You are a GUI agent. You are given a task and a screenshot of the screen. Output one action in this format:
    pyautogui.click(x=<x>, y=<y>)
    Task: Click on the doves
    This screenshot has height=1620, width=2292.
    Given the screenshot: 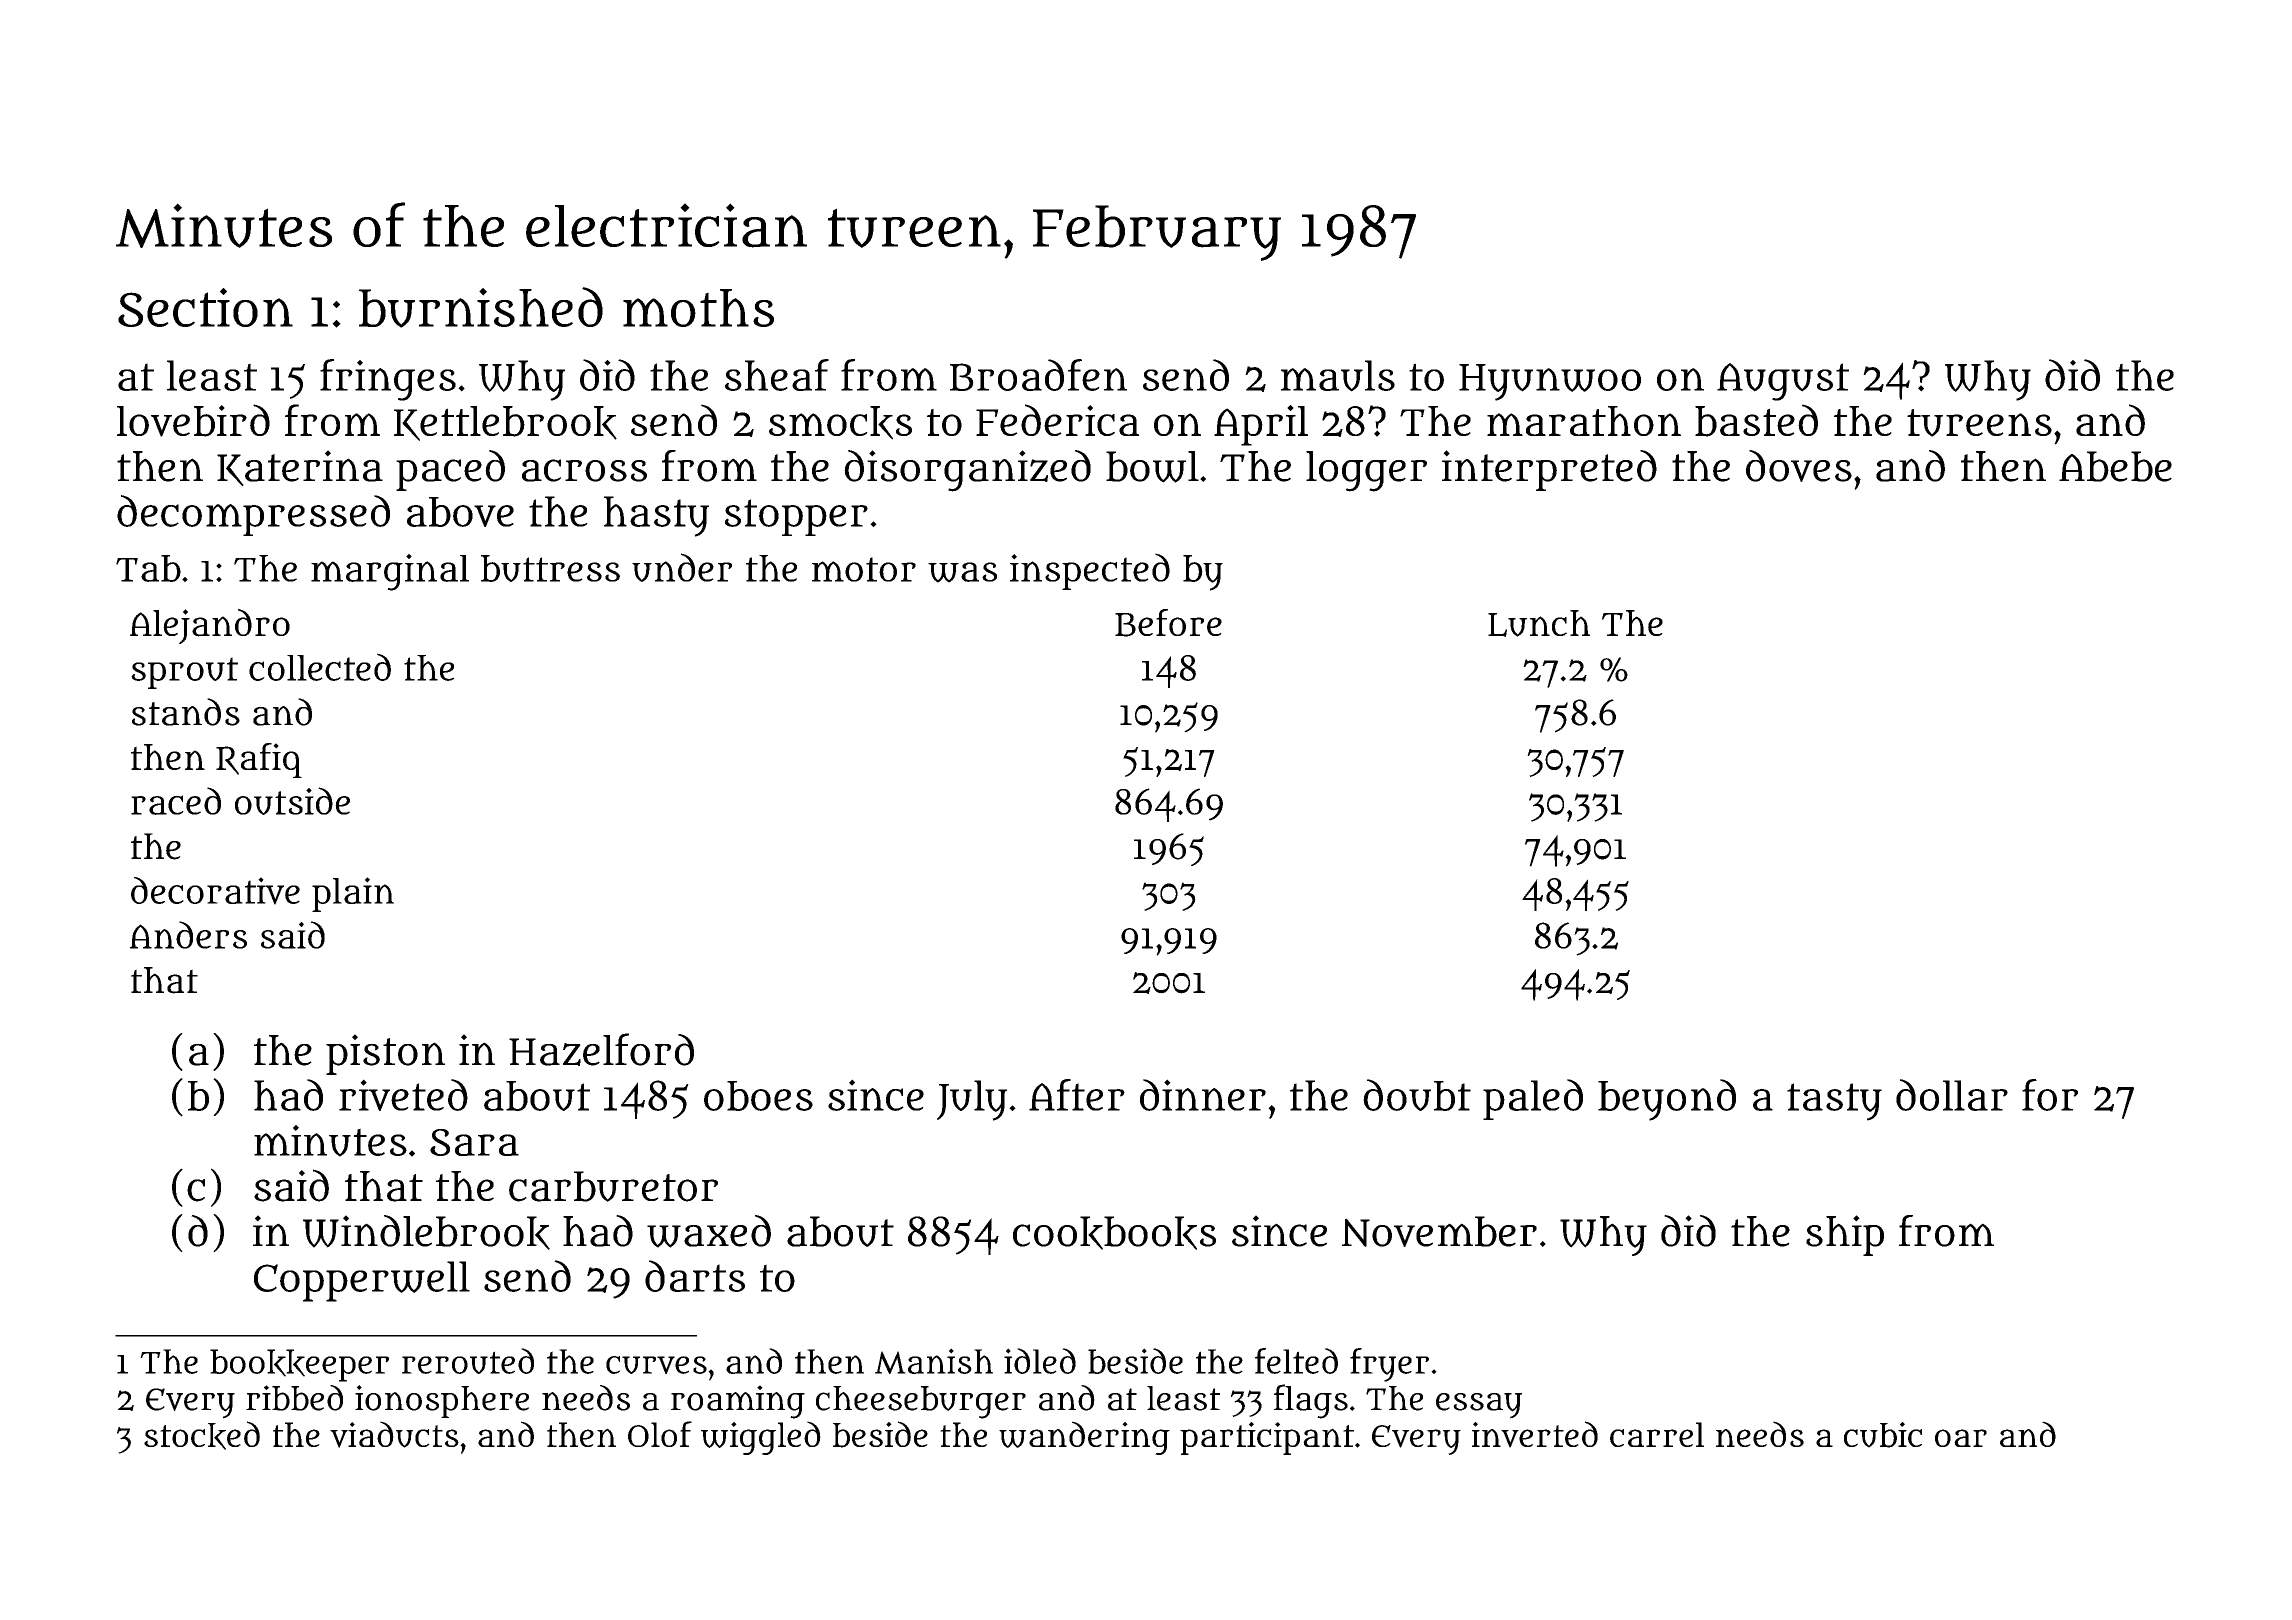 What is the action you would take?
    pyautogui.click(x=1799, y=466)
